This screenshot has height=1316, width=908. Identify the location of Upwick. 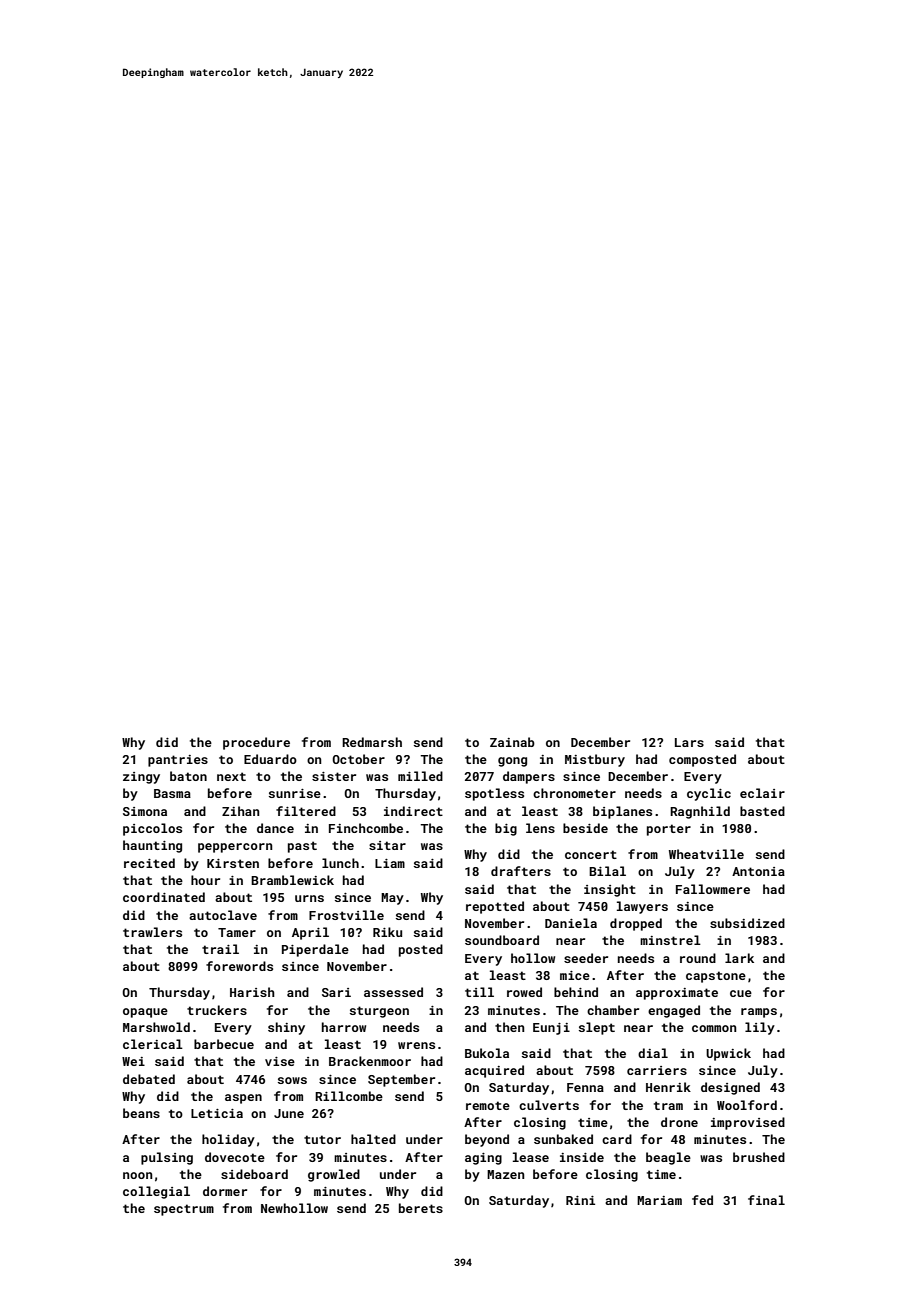
(728, 1054).
